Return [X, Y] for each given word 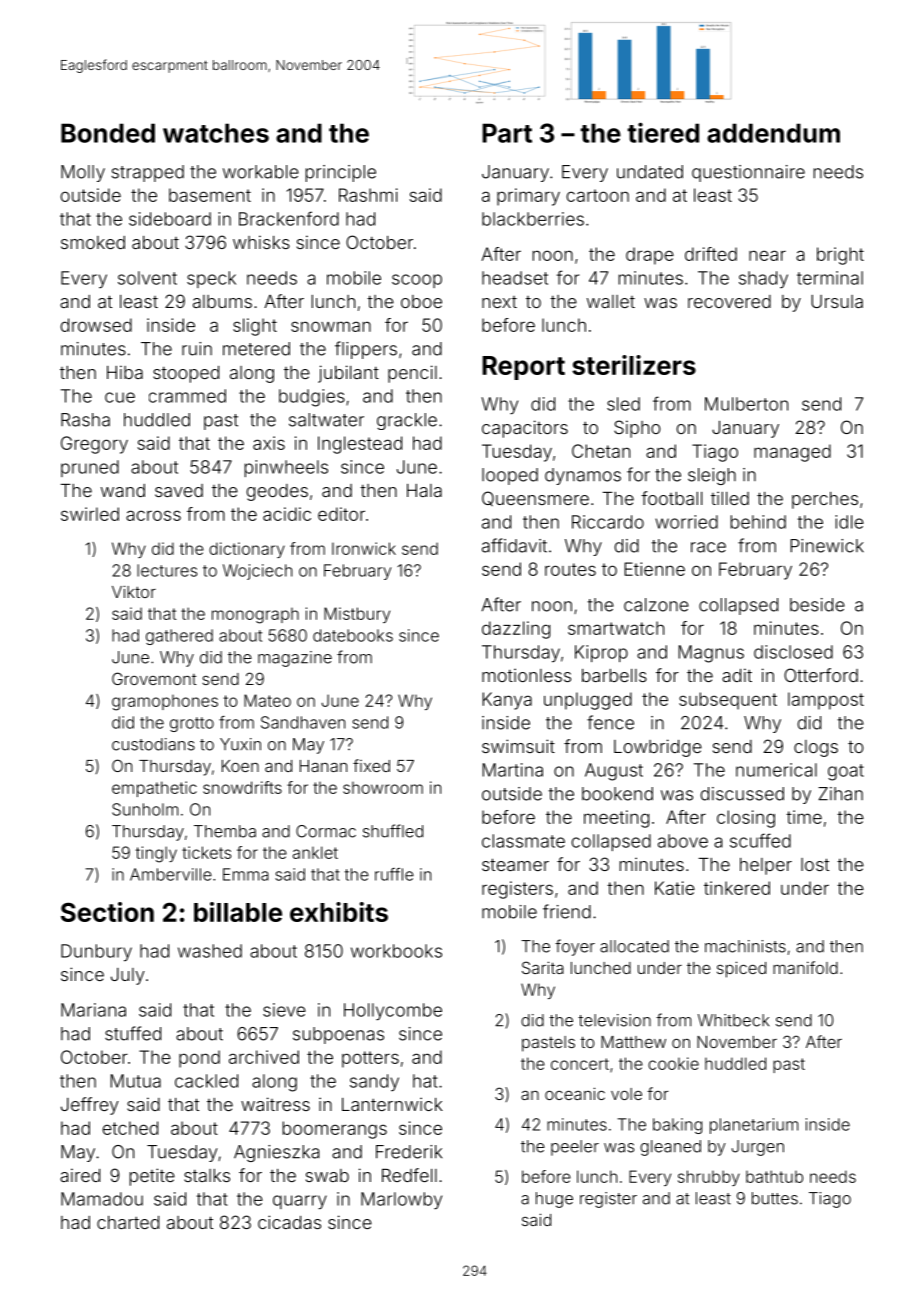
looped [510, 476]
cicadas [289, 1222]
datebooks [353, 635]
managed [792, 453]
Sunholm [145, 809]
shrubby [709, 1178]
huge [554, 1200]
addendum [773, 133]
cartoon [598, 195]
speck [211, 279]
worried [686, 522]
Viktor [134, 591]
